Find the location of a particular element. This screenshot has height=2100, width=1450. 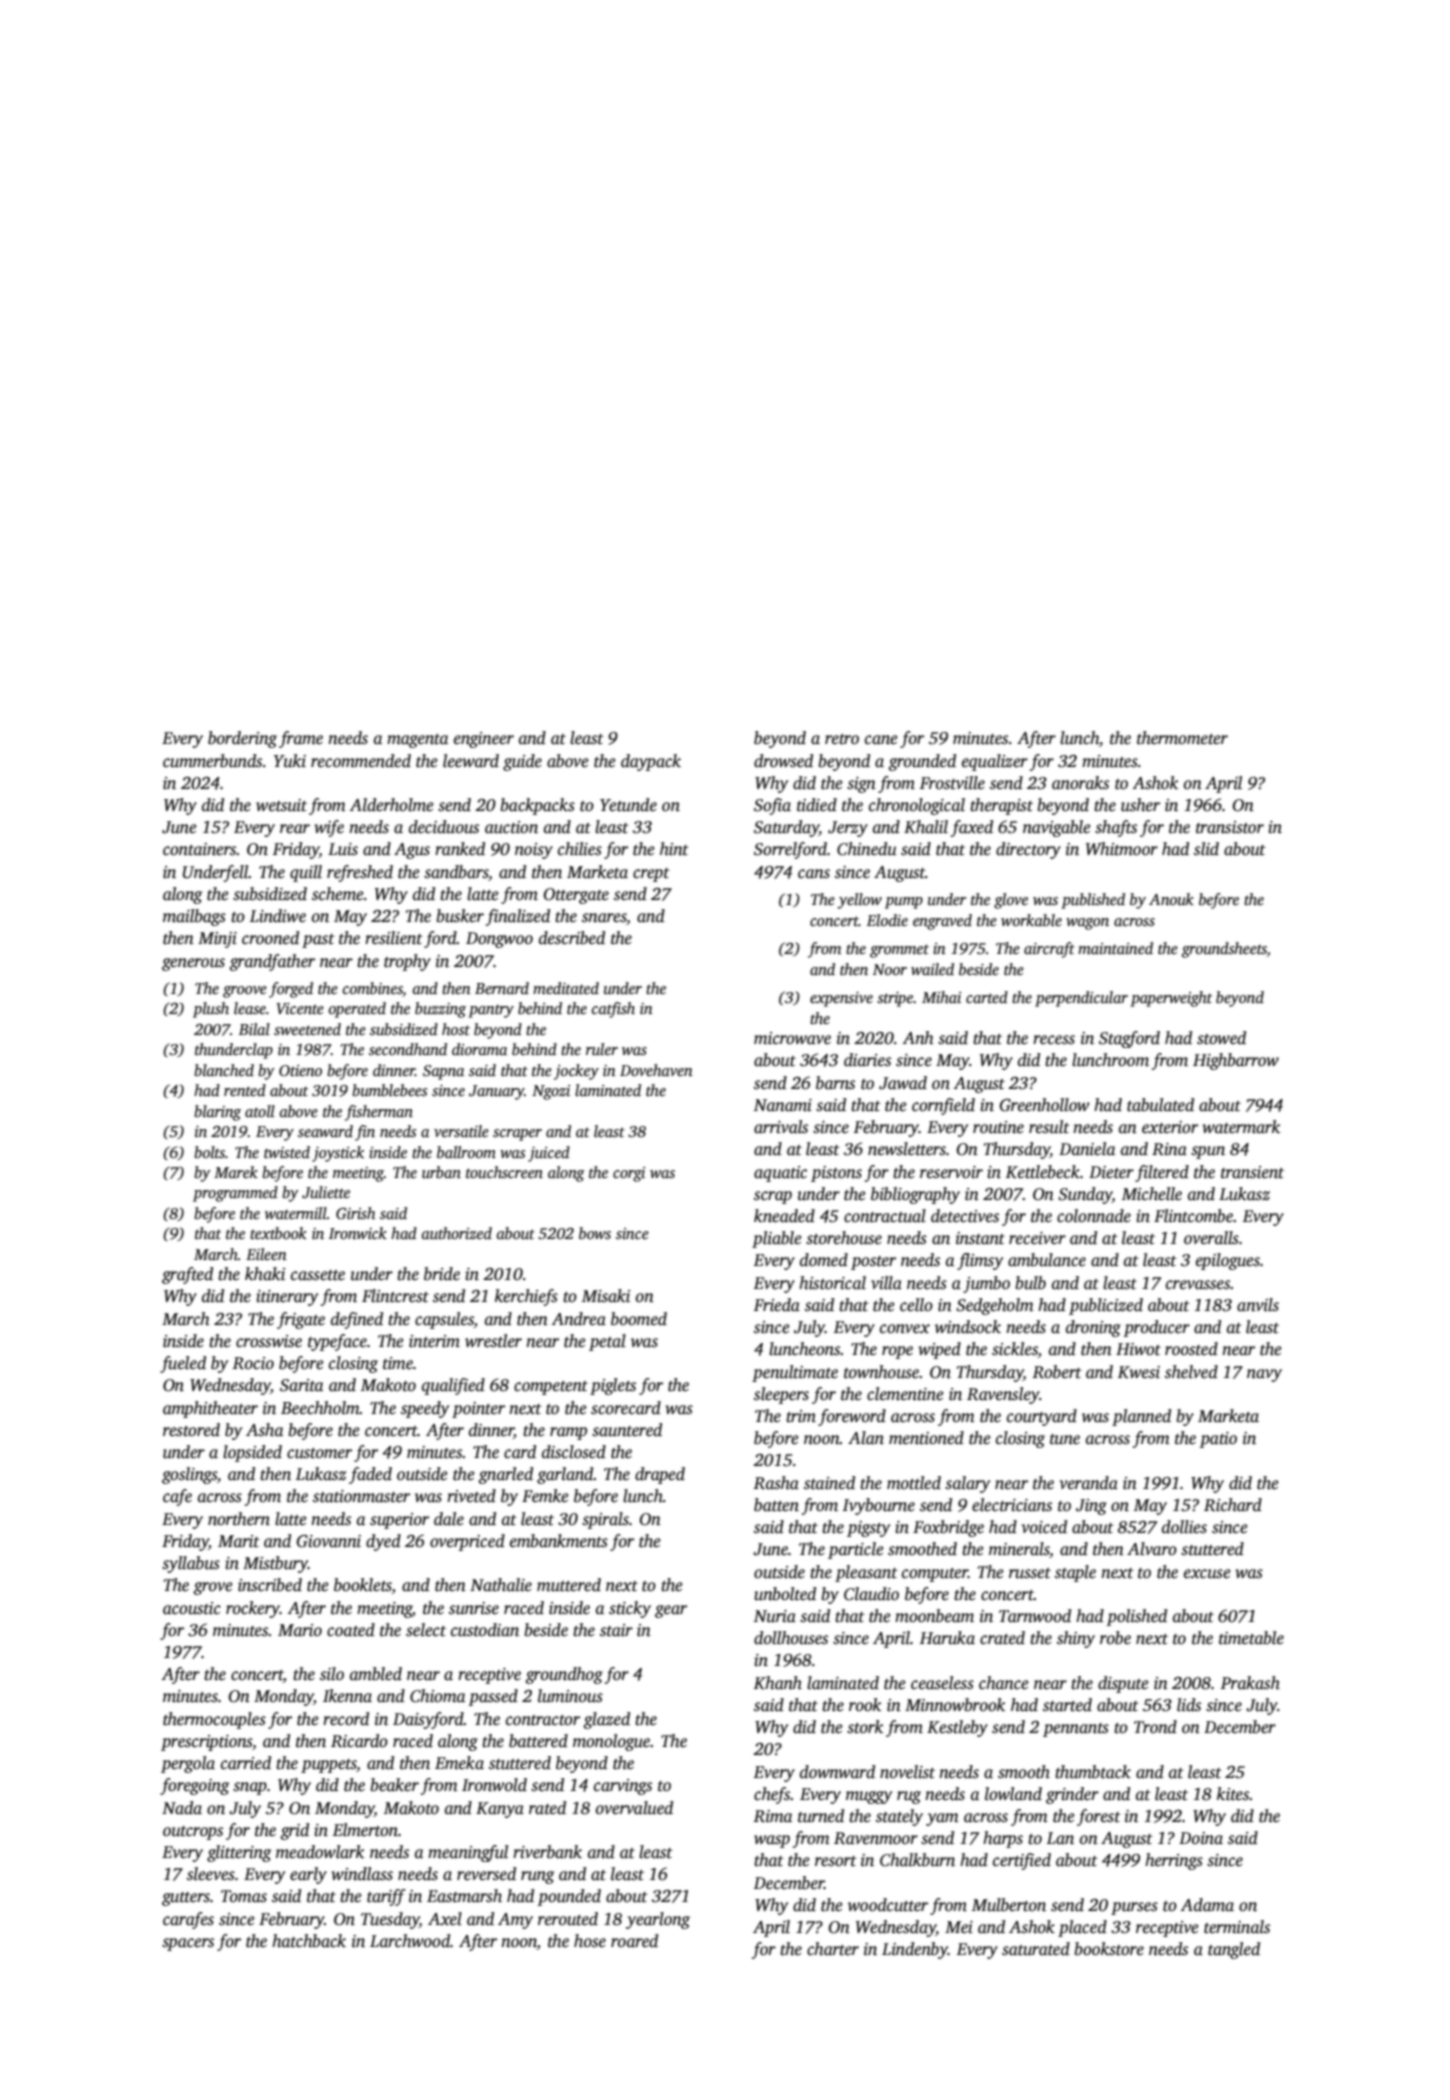

recommended is located at coordinates (361, 761).
